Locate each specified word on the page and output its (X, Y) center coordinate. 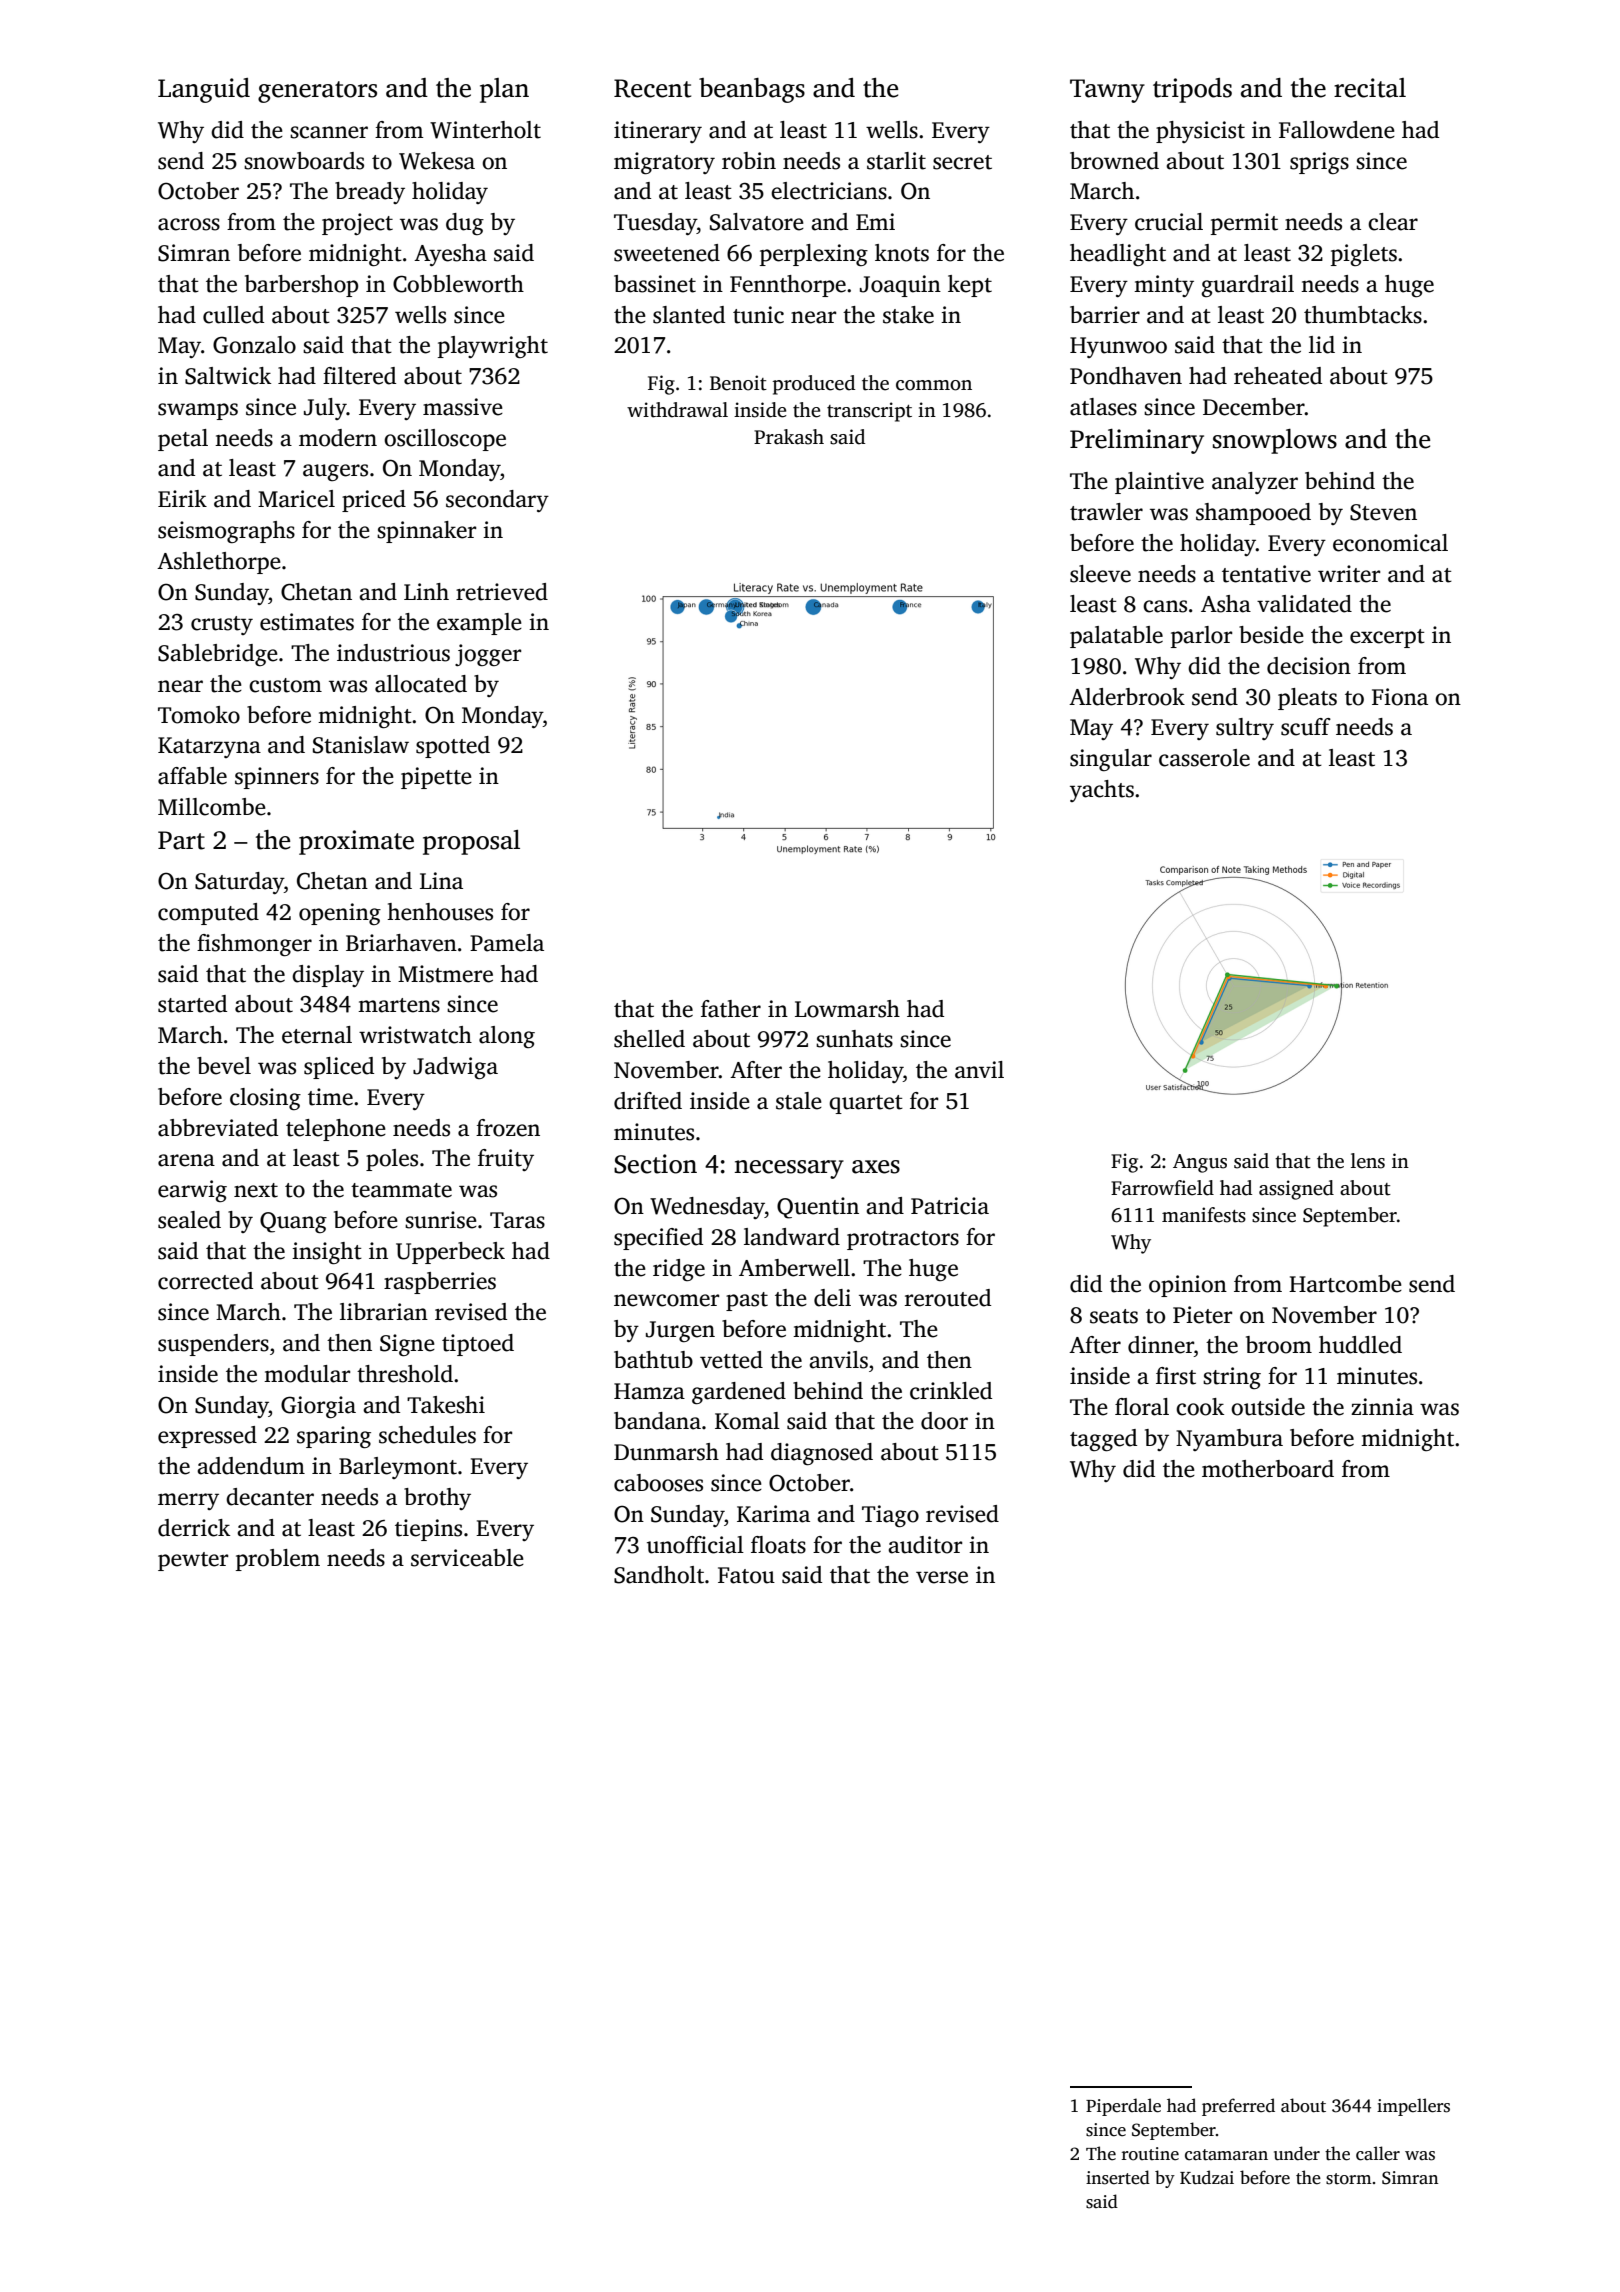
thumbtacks (1363, 315)
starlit (896, 161)
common (934, 385)
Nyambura (1229, 1440)
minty (1164, 286)
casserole (1204, 758)
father (731, 1009)
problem (278, 1560)
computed (208, 914)
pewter (193, 1561)
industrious (393, 653)
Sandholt (659, 1575)
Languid (204, 90)
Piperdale (1123, 2107)
